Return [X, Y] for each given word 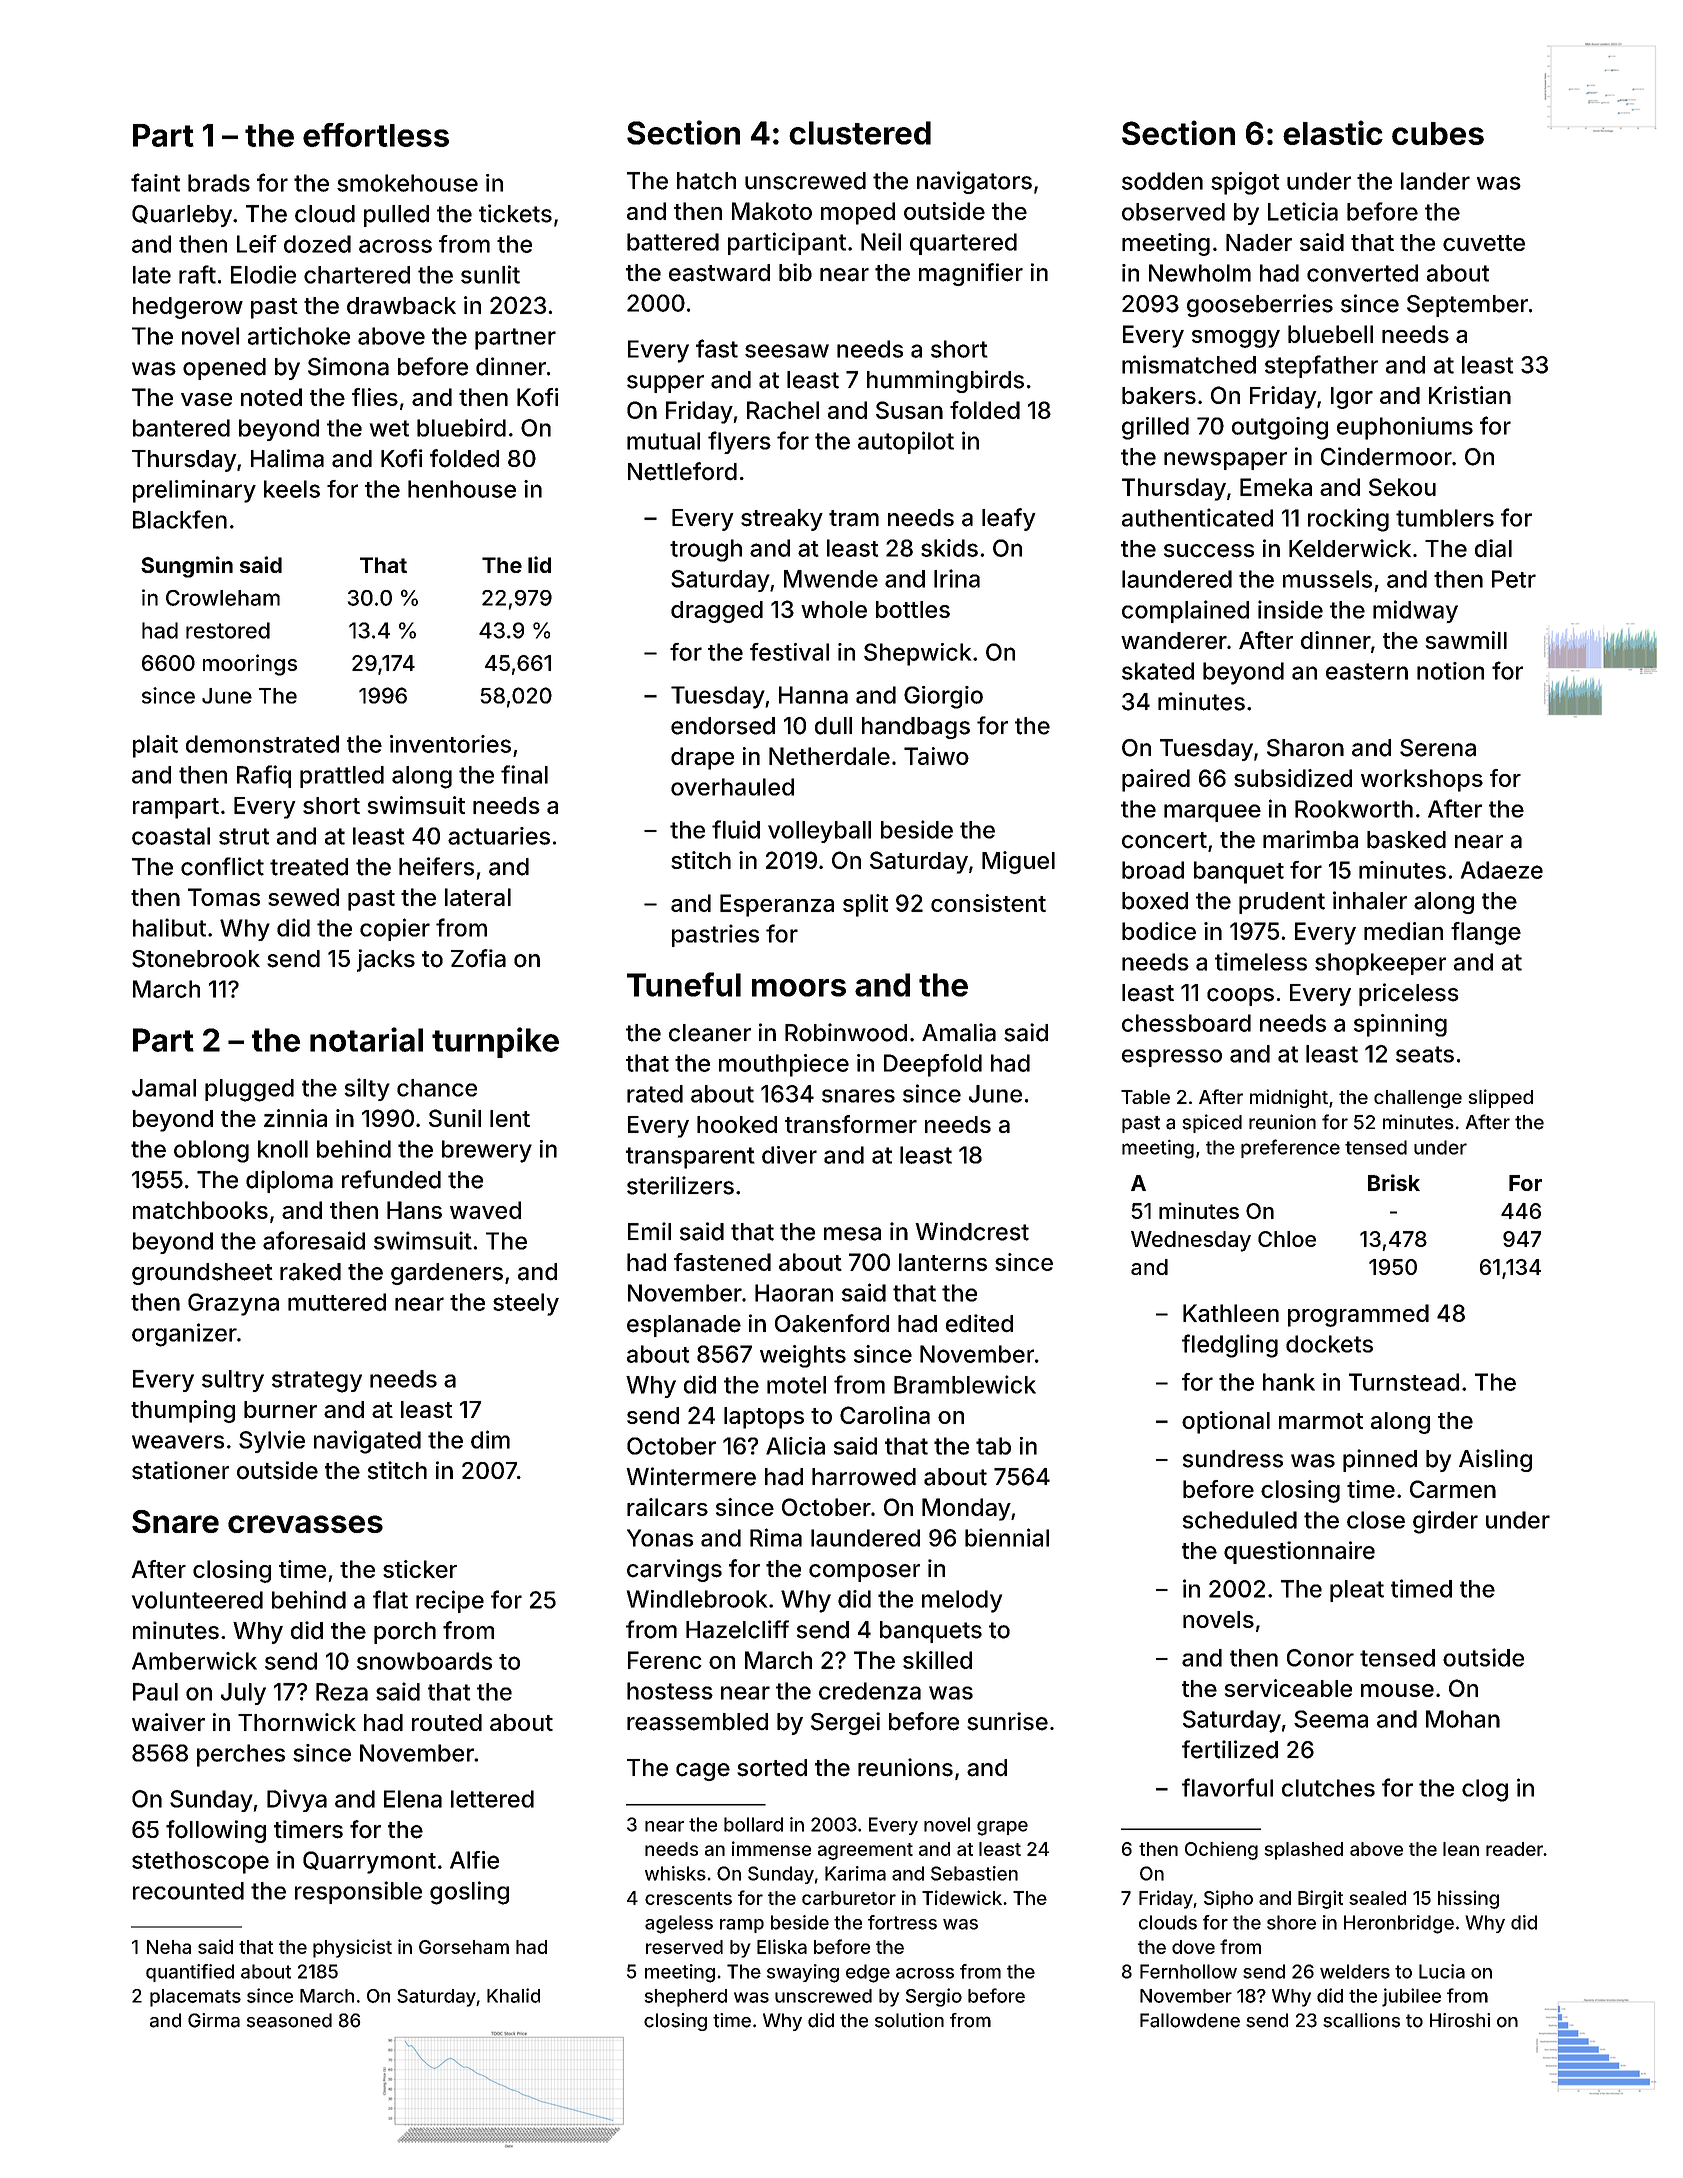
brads [219, 183]
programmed [1358, 1315]
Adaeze [1502, 870]
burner [280, 1409]
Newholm [1200, 273]
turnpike [495, 1042]
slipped [1501, 1098]
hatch [706, 181]
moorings [250, 665]
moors [799, 988]
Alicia [795, 1446]
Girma [214, 2020]
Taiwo [936, 756]
